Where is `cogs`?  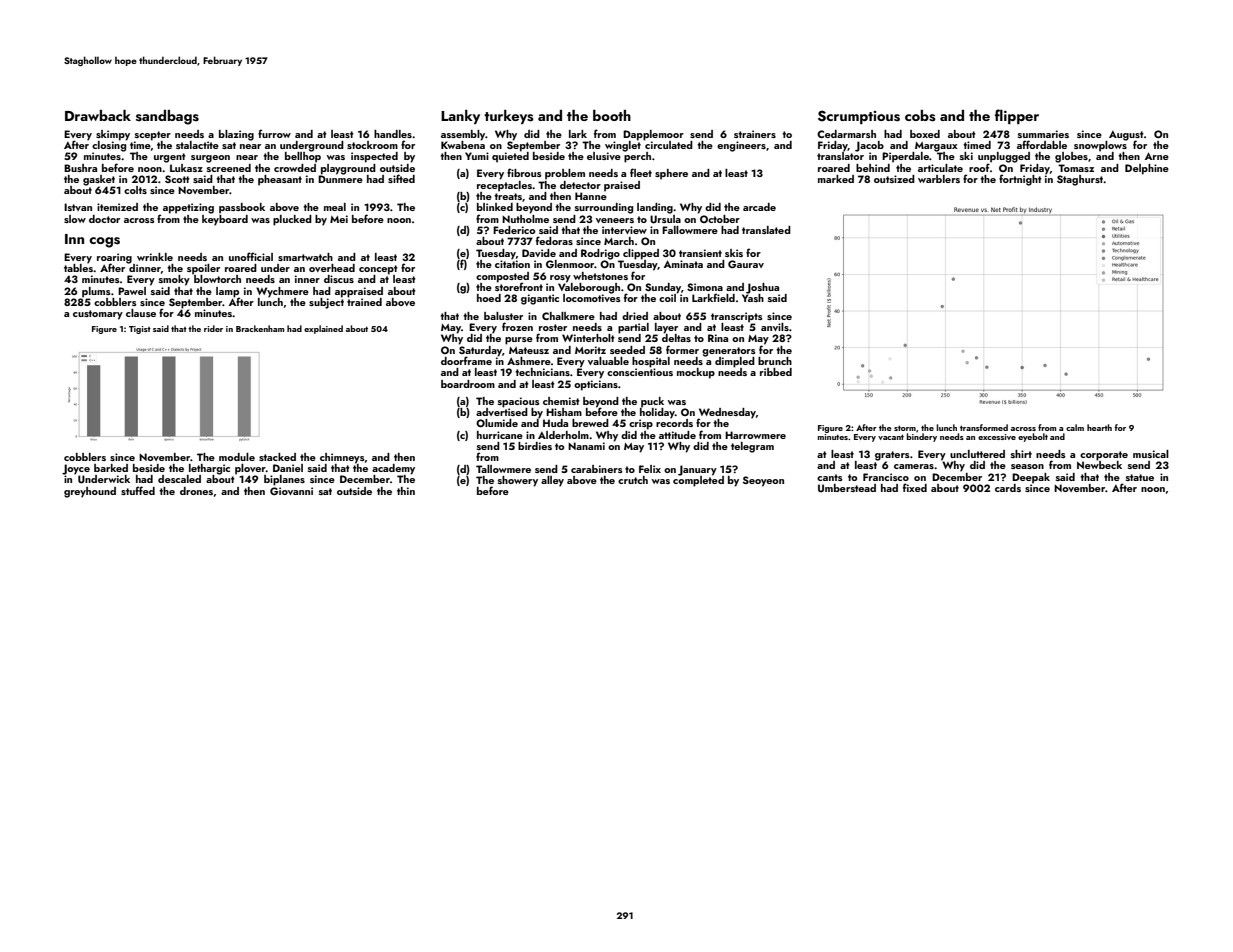 cogs is located at coordinates (104, 242).
